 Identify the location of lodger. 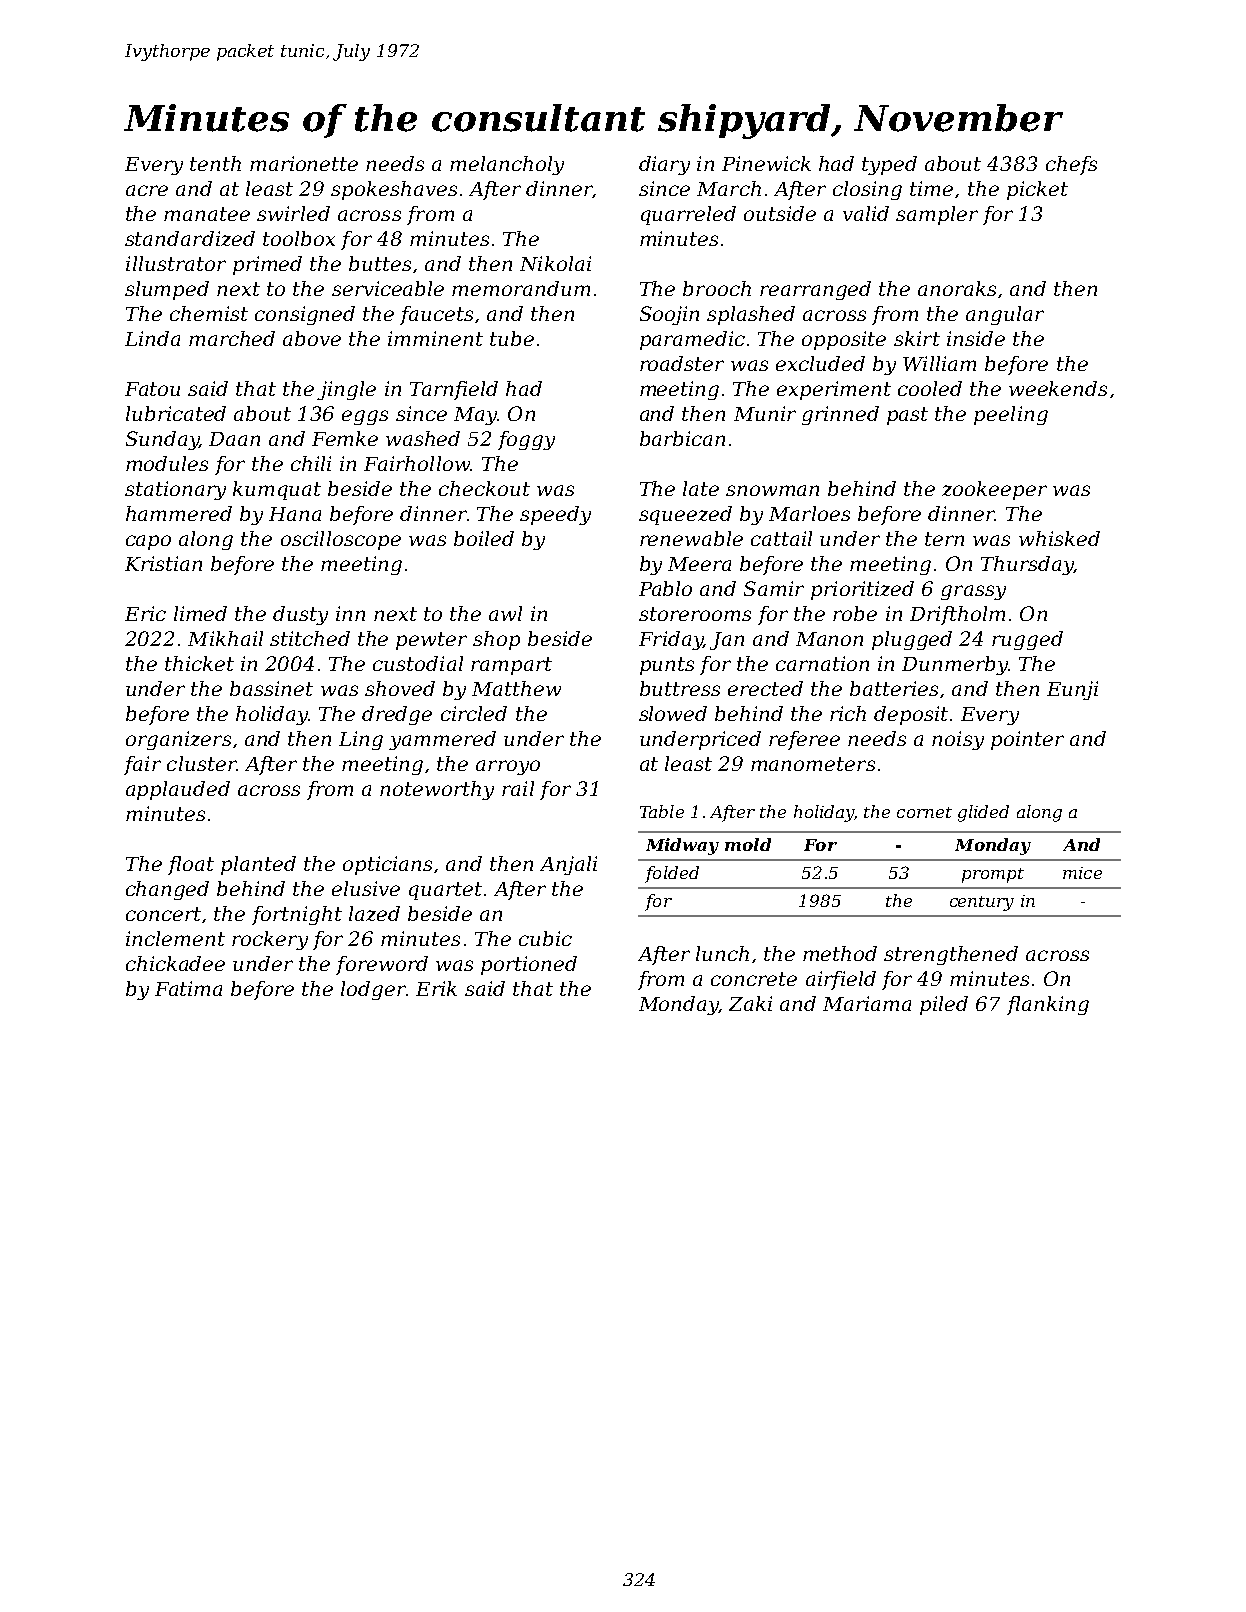
(373, 990).
